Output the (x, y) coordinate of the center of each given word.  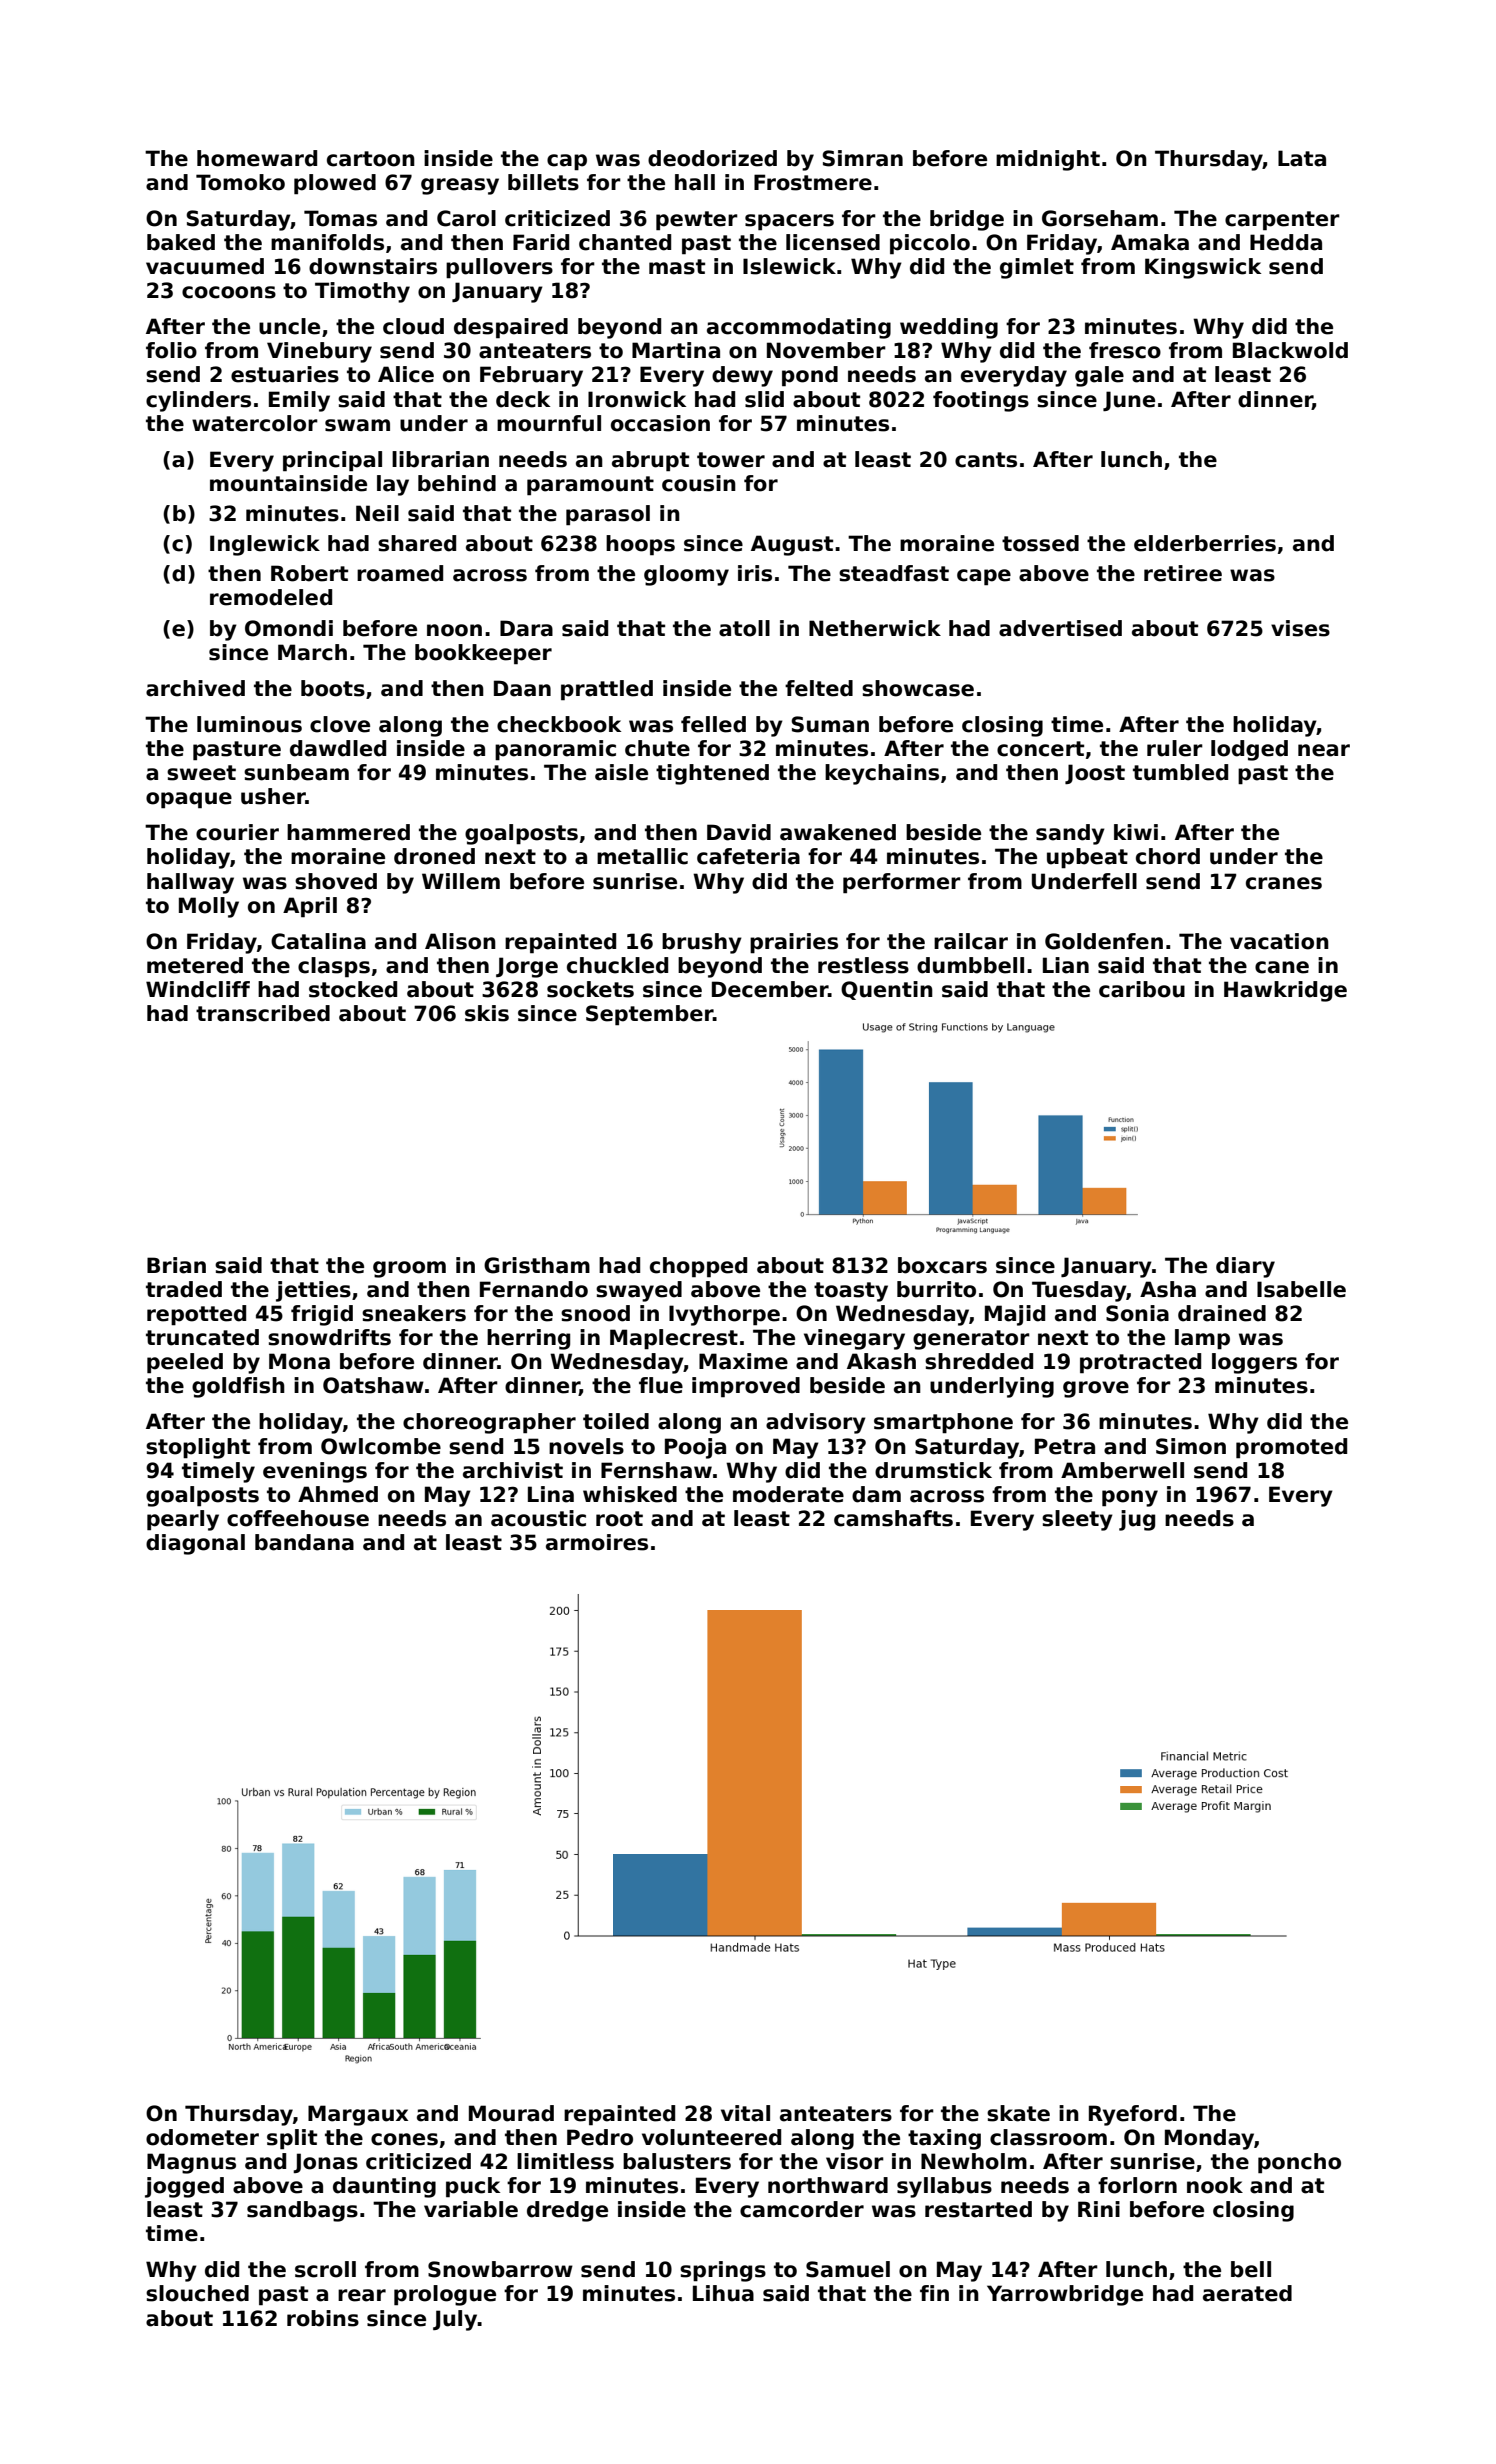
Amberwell (1122, 1470)
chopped (698, 1267)
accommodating (799, 328)
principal (332, 461)
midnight (1048, 160)
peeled (185, 1363)
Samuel (848, 2269)
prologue (445, 2295)
